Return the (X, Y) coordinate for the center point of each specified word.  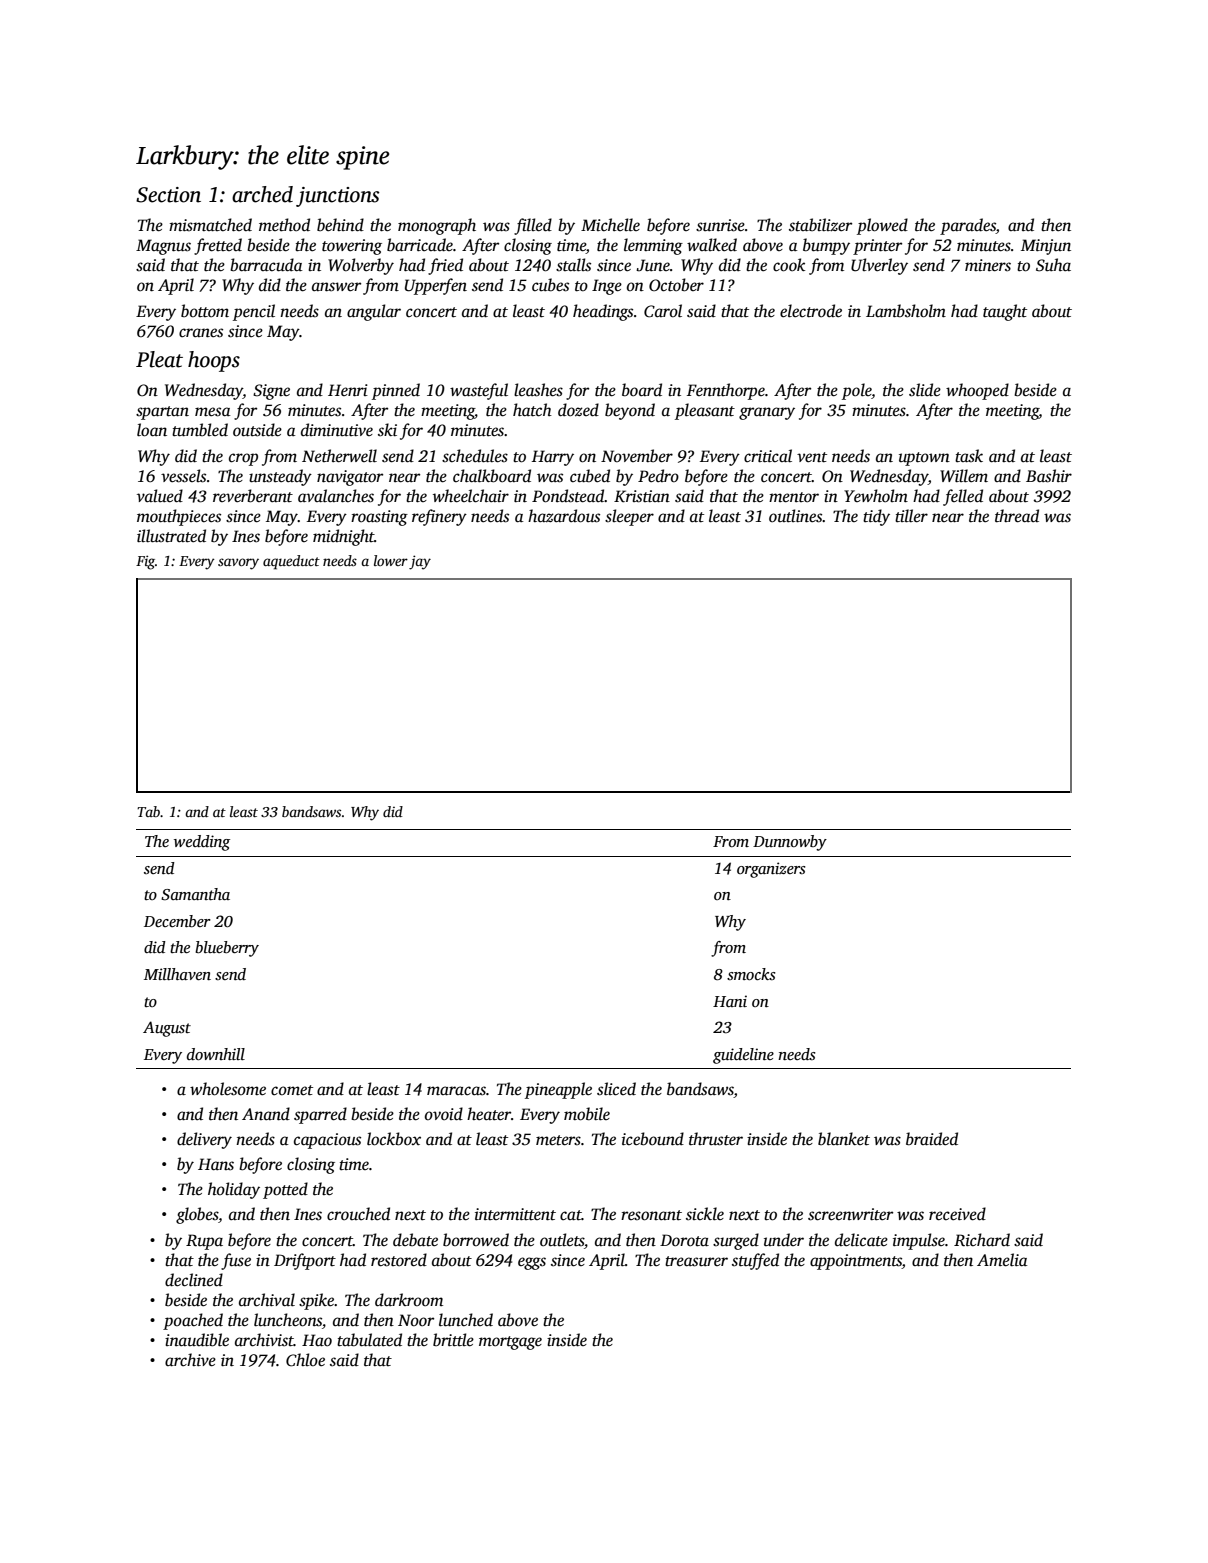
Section (168, 195)
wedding (202, 843)
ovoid (444, 1114)
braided (932, 1139)
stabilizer (820, 225)
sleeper (629, 517)
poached (193, 1321)
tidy (876, 517)
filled (533, 226)
